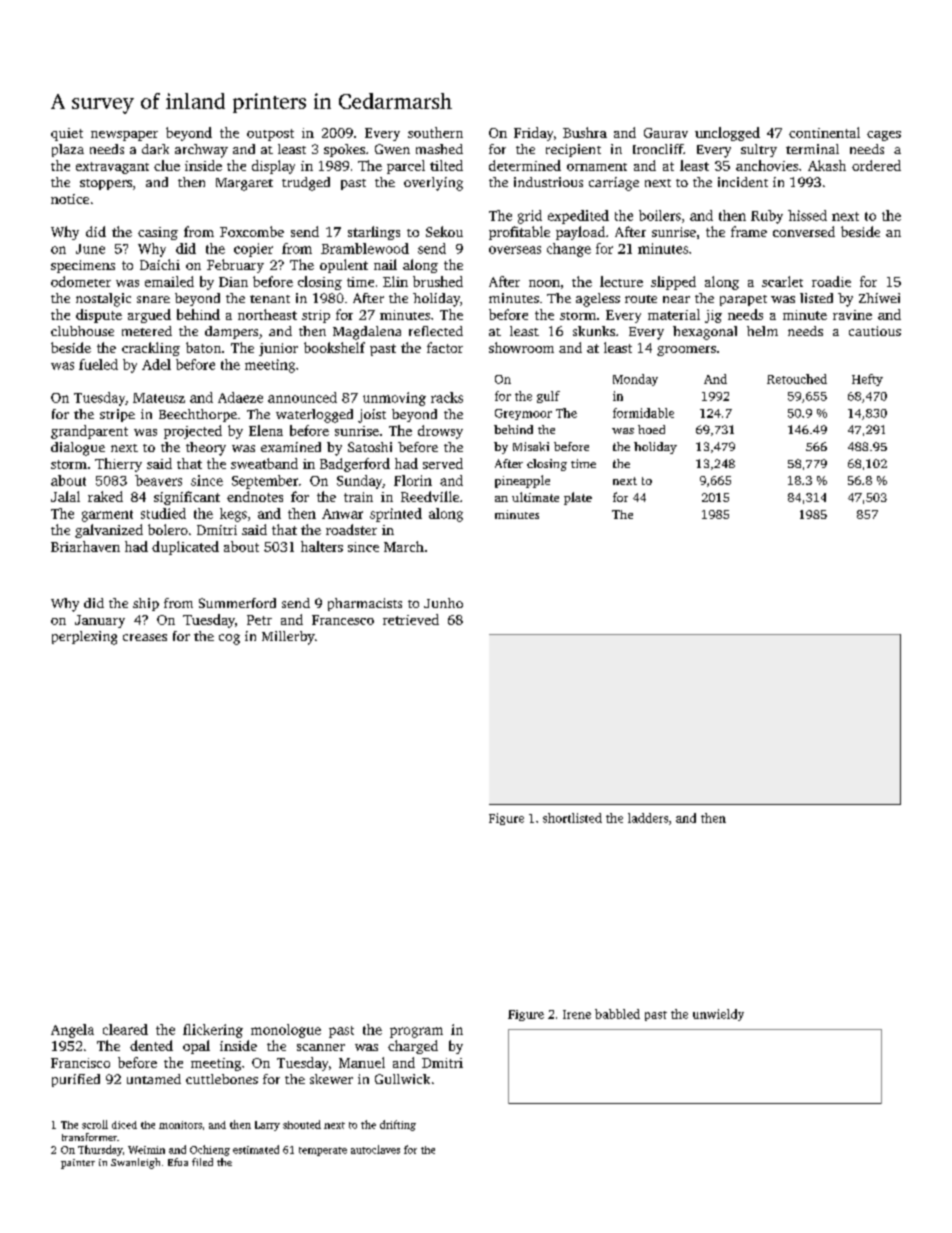 This screenshot has height=1233, width=952. What do you see at coordinates (81, 281) in the screenshot?
I see `odometer` at bounding box center [81, 281].
